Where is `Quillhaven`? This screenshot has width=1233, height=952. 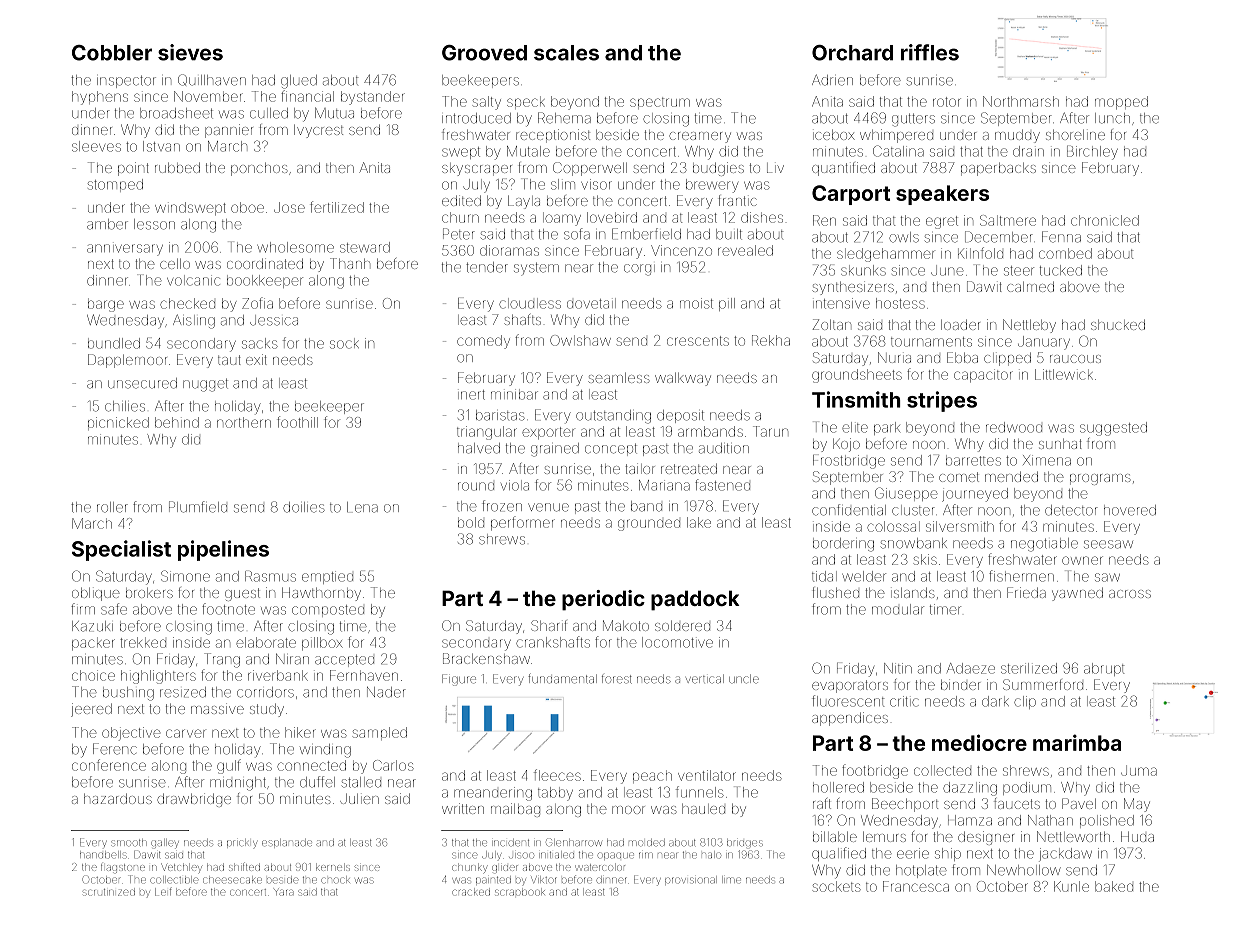
Quillhaven is located at coordinates (212, 80).
